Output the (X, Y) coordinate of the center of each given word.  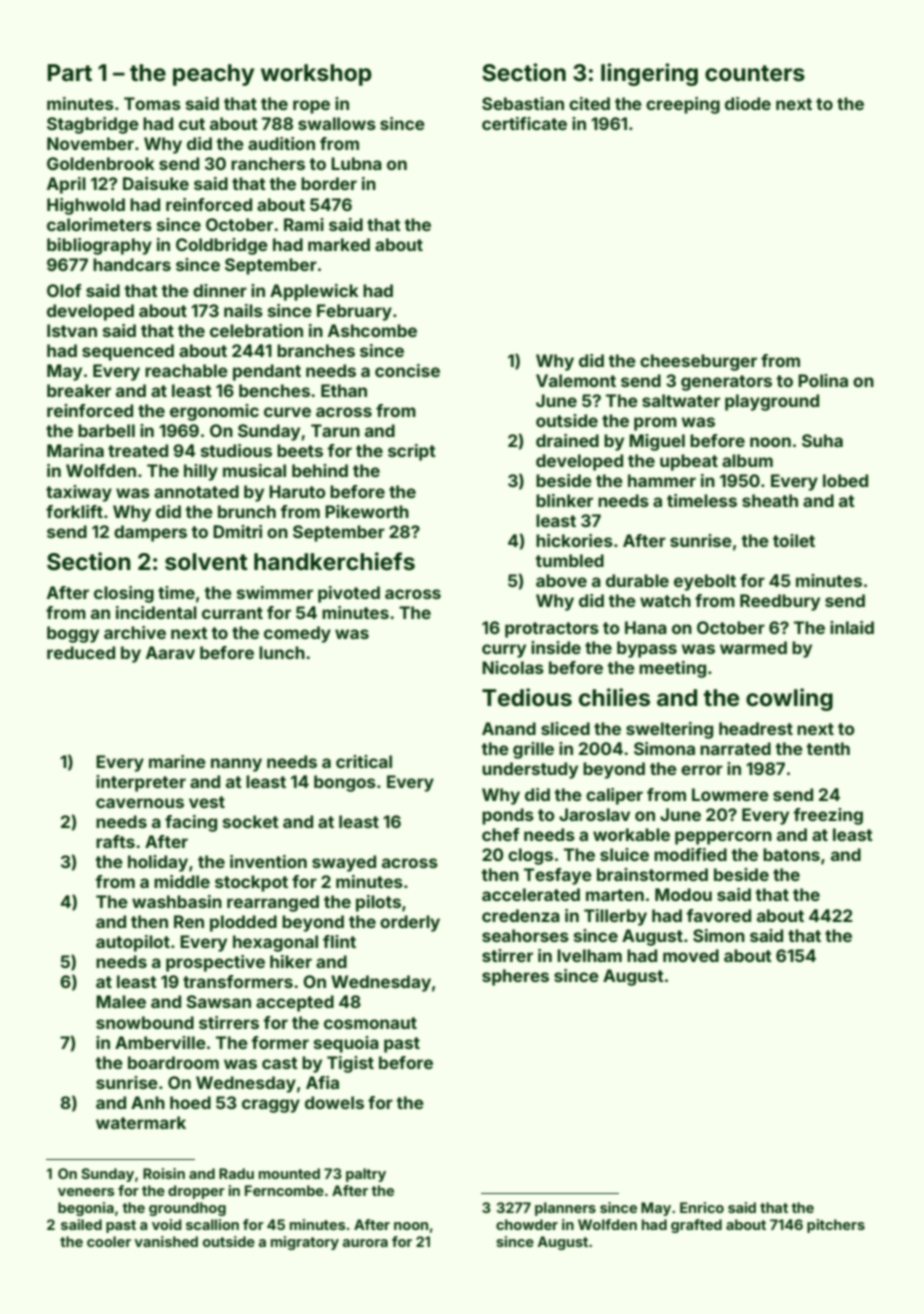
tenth (828, 748)
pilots (378, 903)
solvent (206, 562)
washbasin (177, 901)
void (167, 1224)
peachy (213, 75)
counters (755, 73)
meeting (672, 669)
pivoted (349, 594)
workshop (316, 75)
